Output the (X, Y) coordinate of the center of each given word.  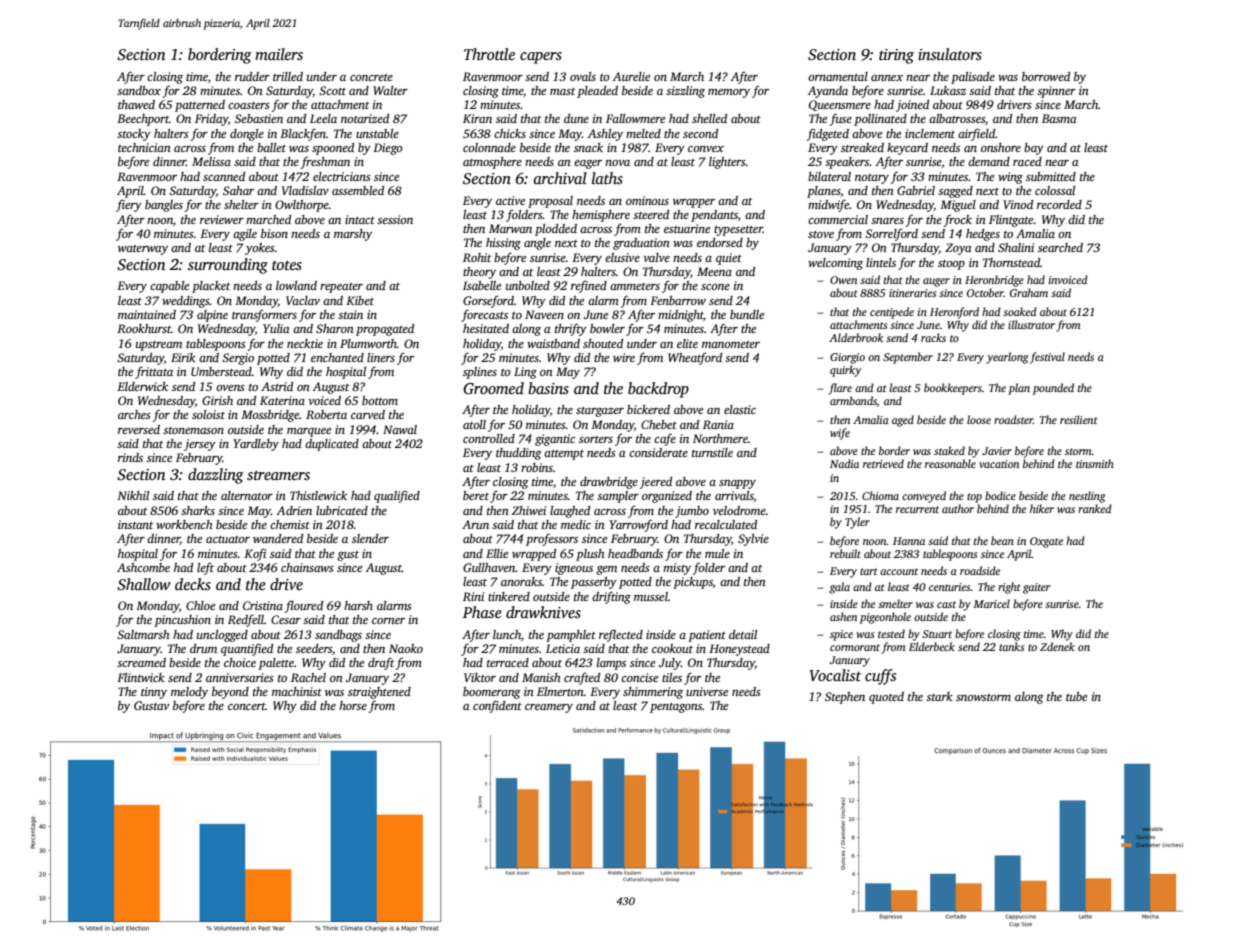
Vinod (1018, 204)
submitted (1051, 176)
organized (667, 497)
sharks (198, 510)
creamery (549, 708)
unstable (377, 133)
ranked (1095, 508)
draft (381, 663)
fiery (129, 206)
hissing (503, 244)
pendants (714, 216)
